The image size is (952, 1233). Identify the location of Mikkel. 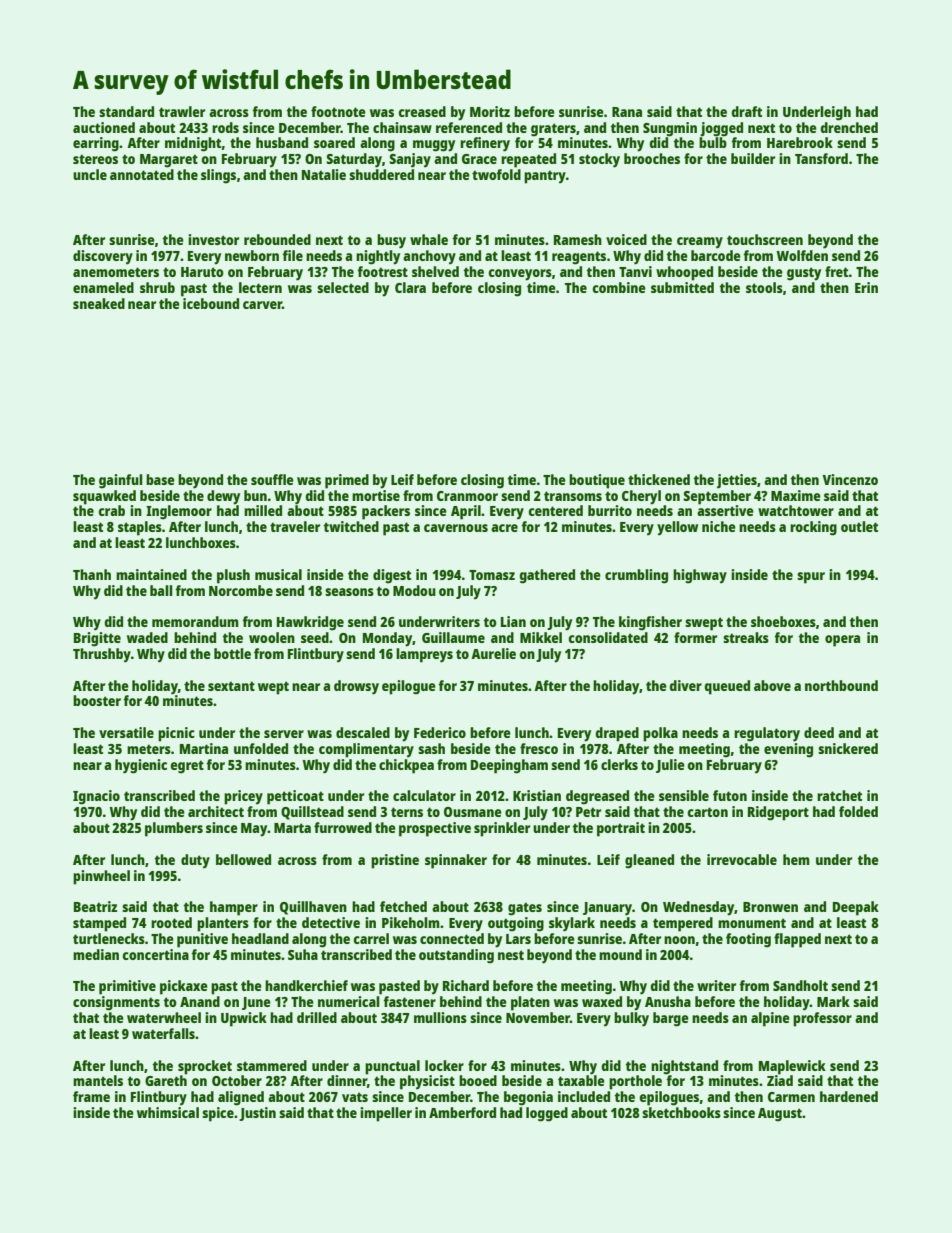
(541, 637).
